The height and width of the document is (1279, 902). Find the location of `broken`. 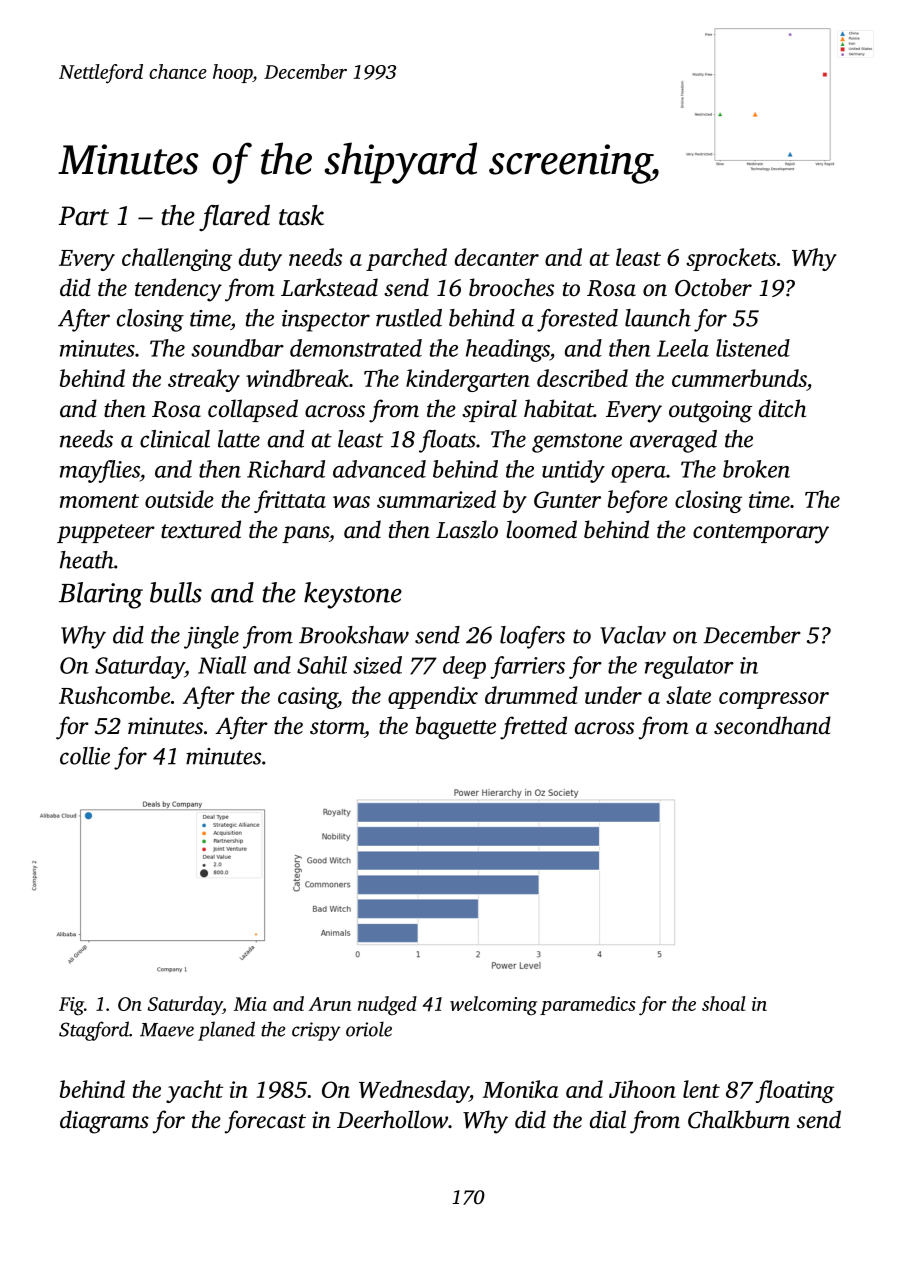

broken is located at coordinates (756, 469).
